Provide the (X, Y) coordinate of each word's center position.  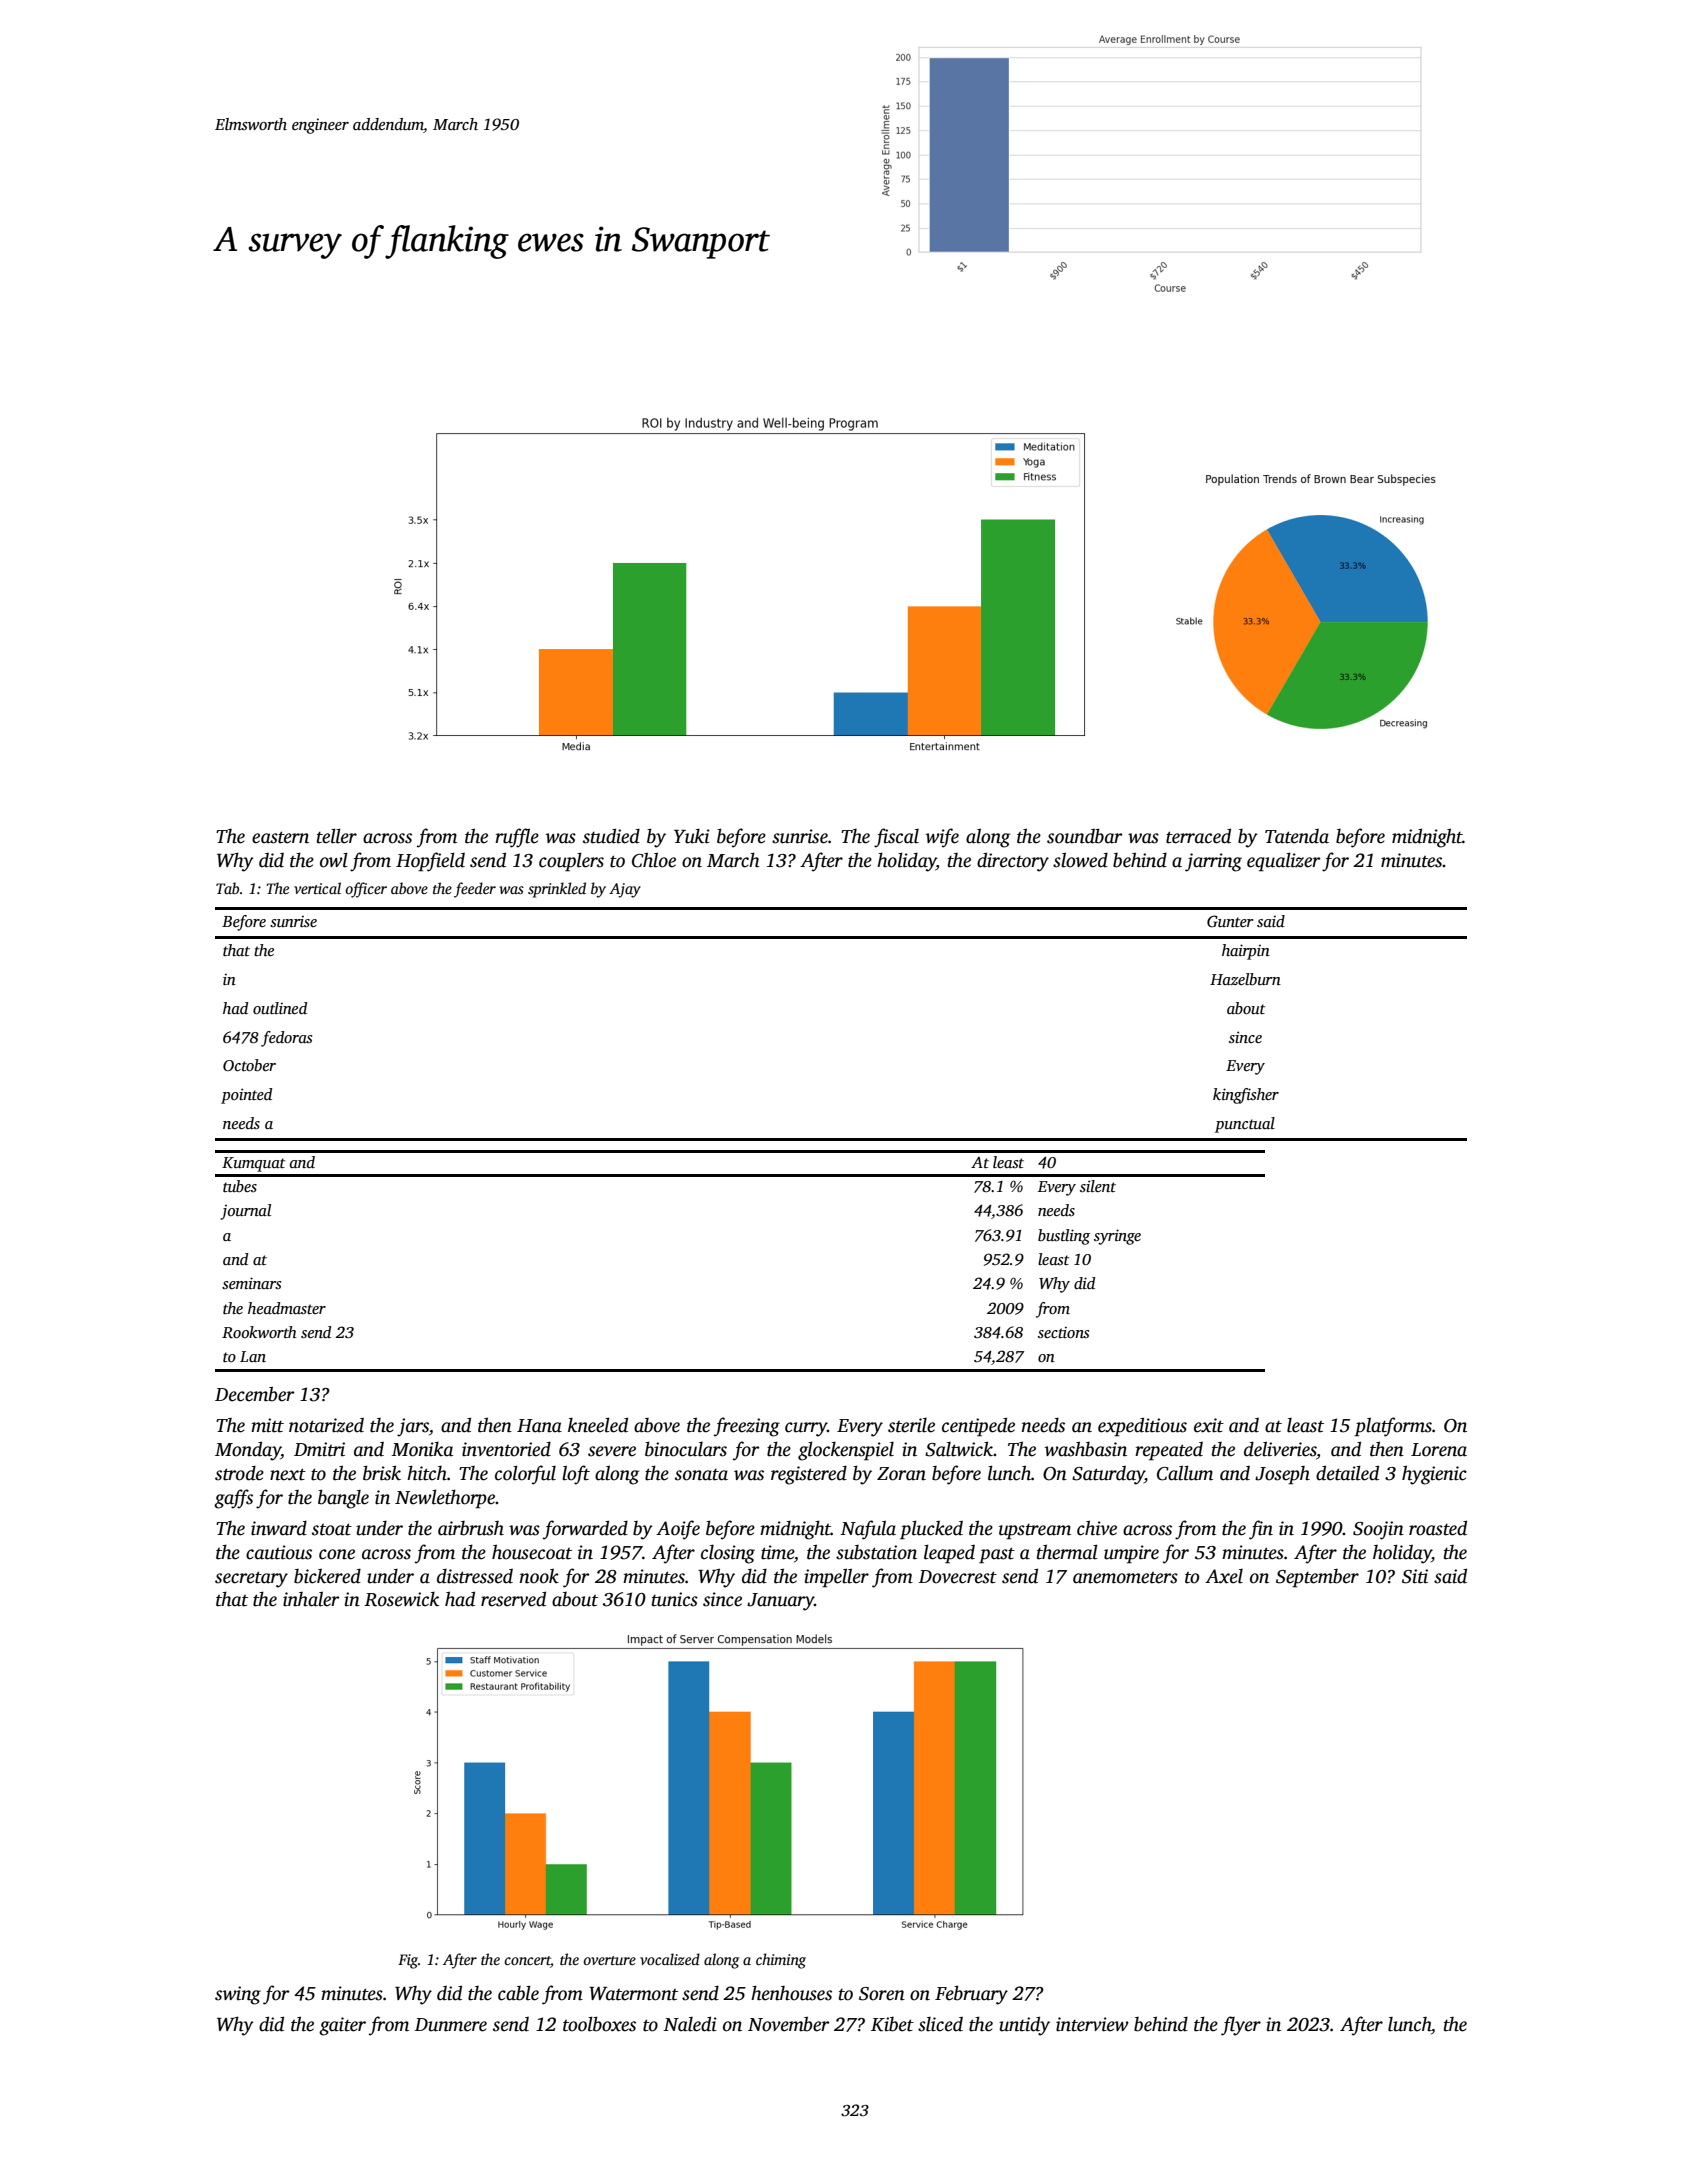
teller (337, 836)
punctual (1245, 1125)
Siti (1415, 1576)
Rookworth (259, 1332)
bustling (1064, 1237)
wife (942, 838)
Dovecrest (957, 1577)
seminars (251, 1283)
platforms (1393, 1427)
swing (238, 1995)
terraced (1198, 836)
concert (527, 1962)
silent (1098, 1186)
